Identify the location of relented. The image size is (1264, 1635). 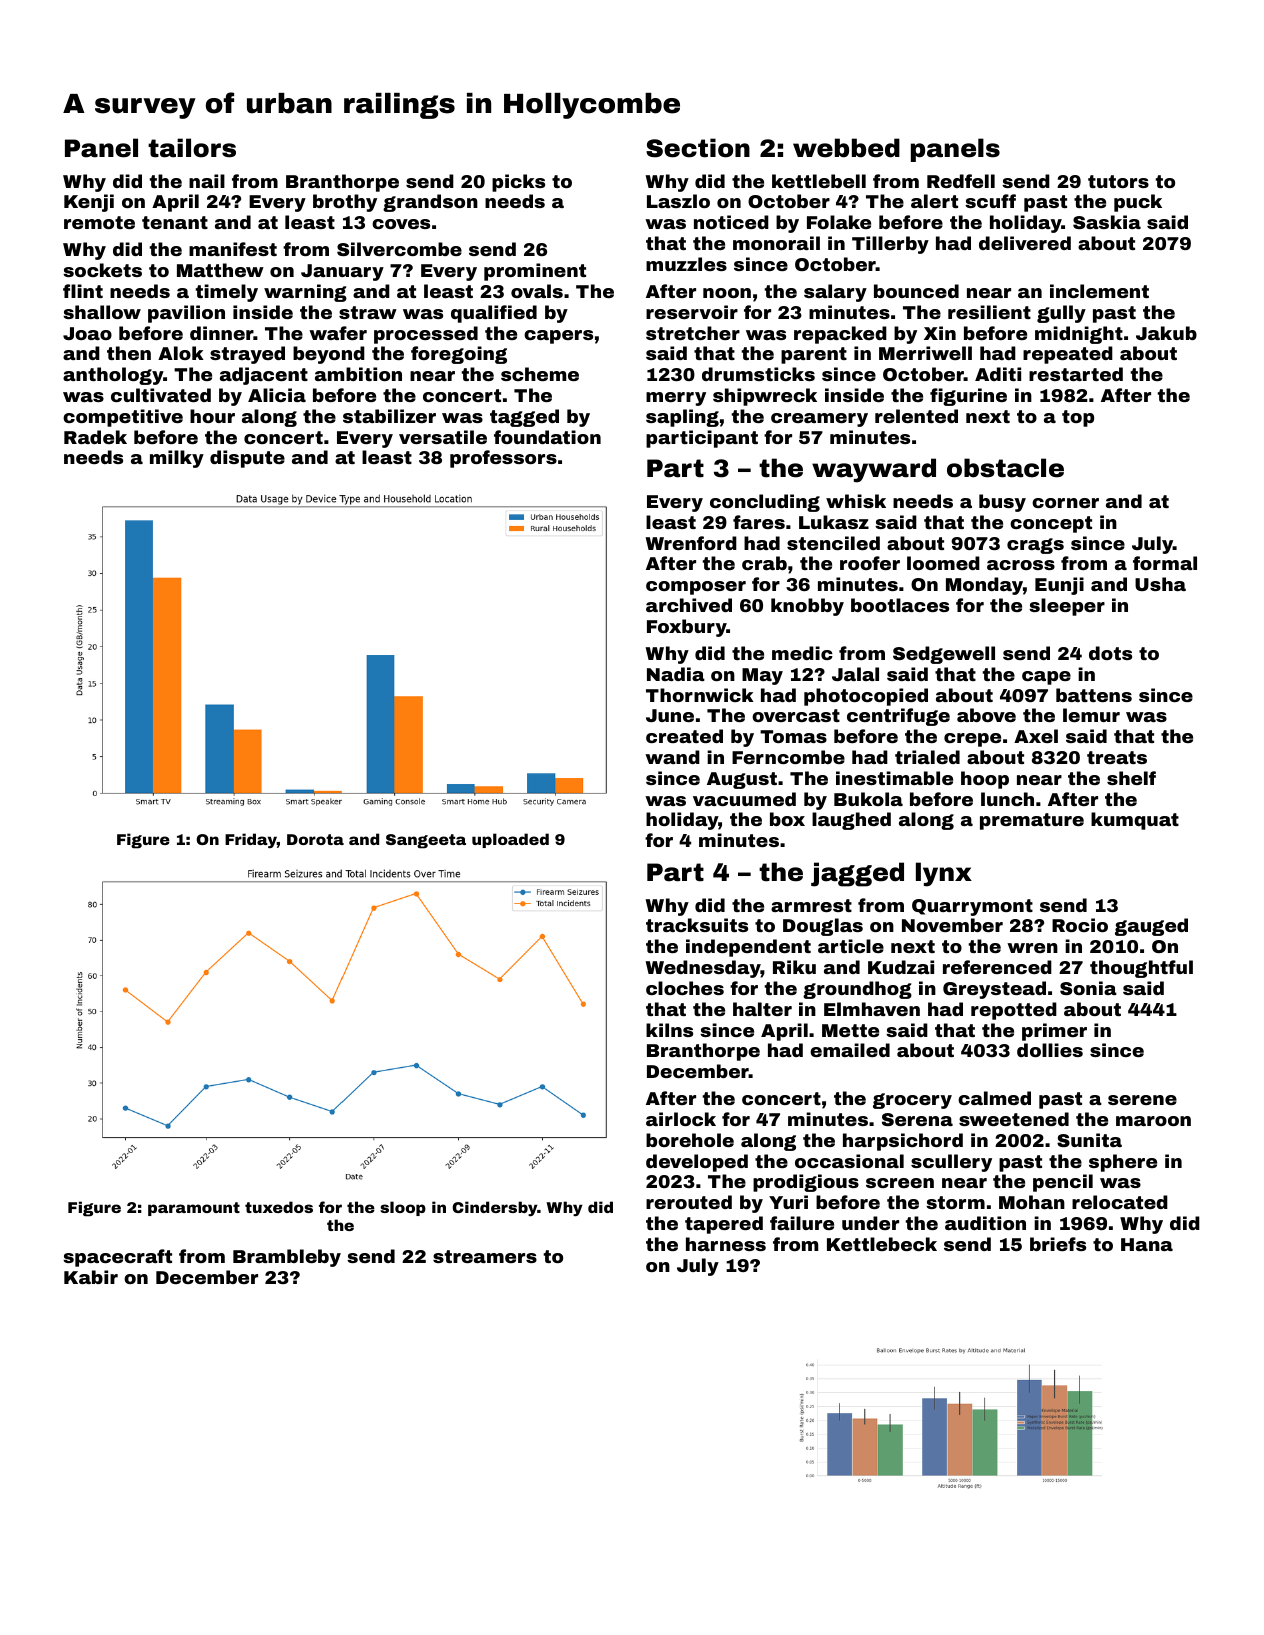
(916, 416).
